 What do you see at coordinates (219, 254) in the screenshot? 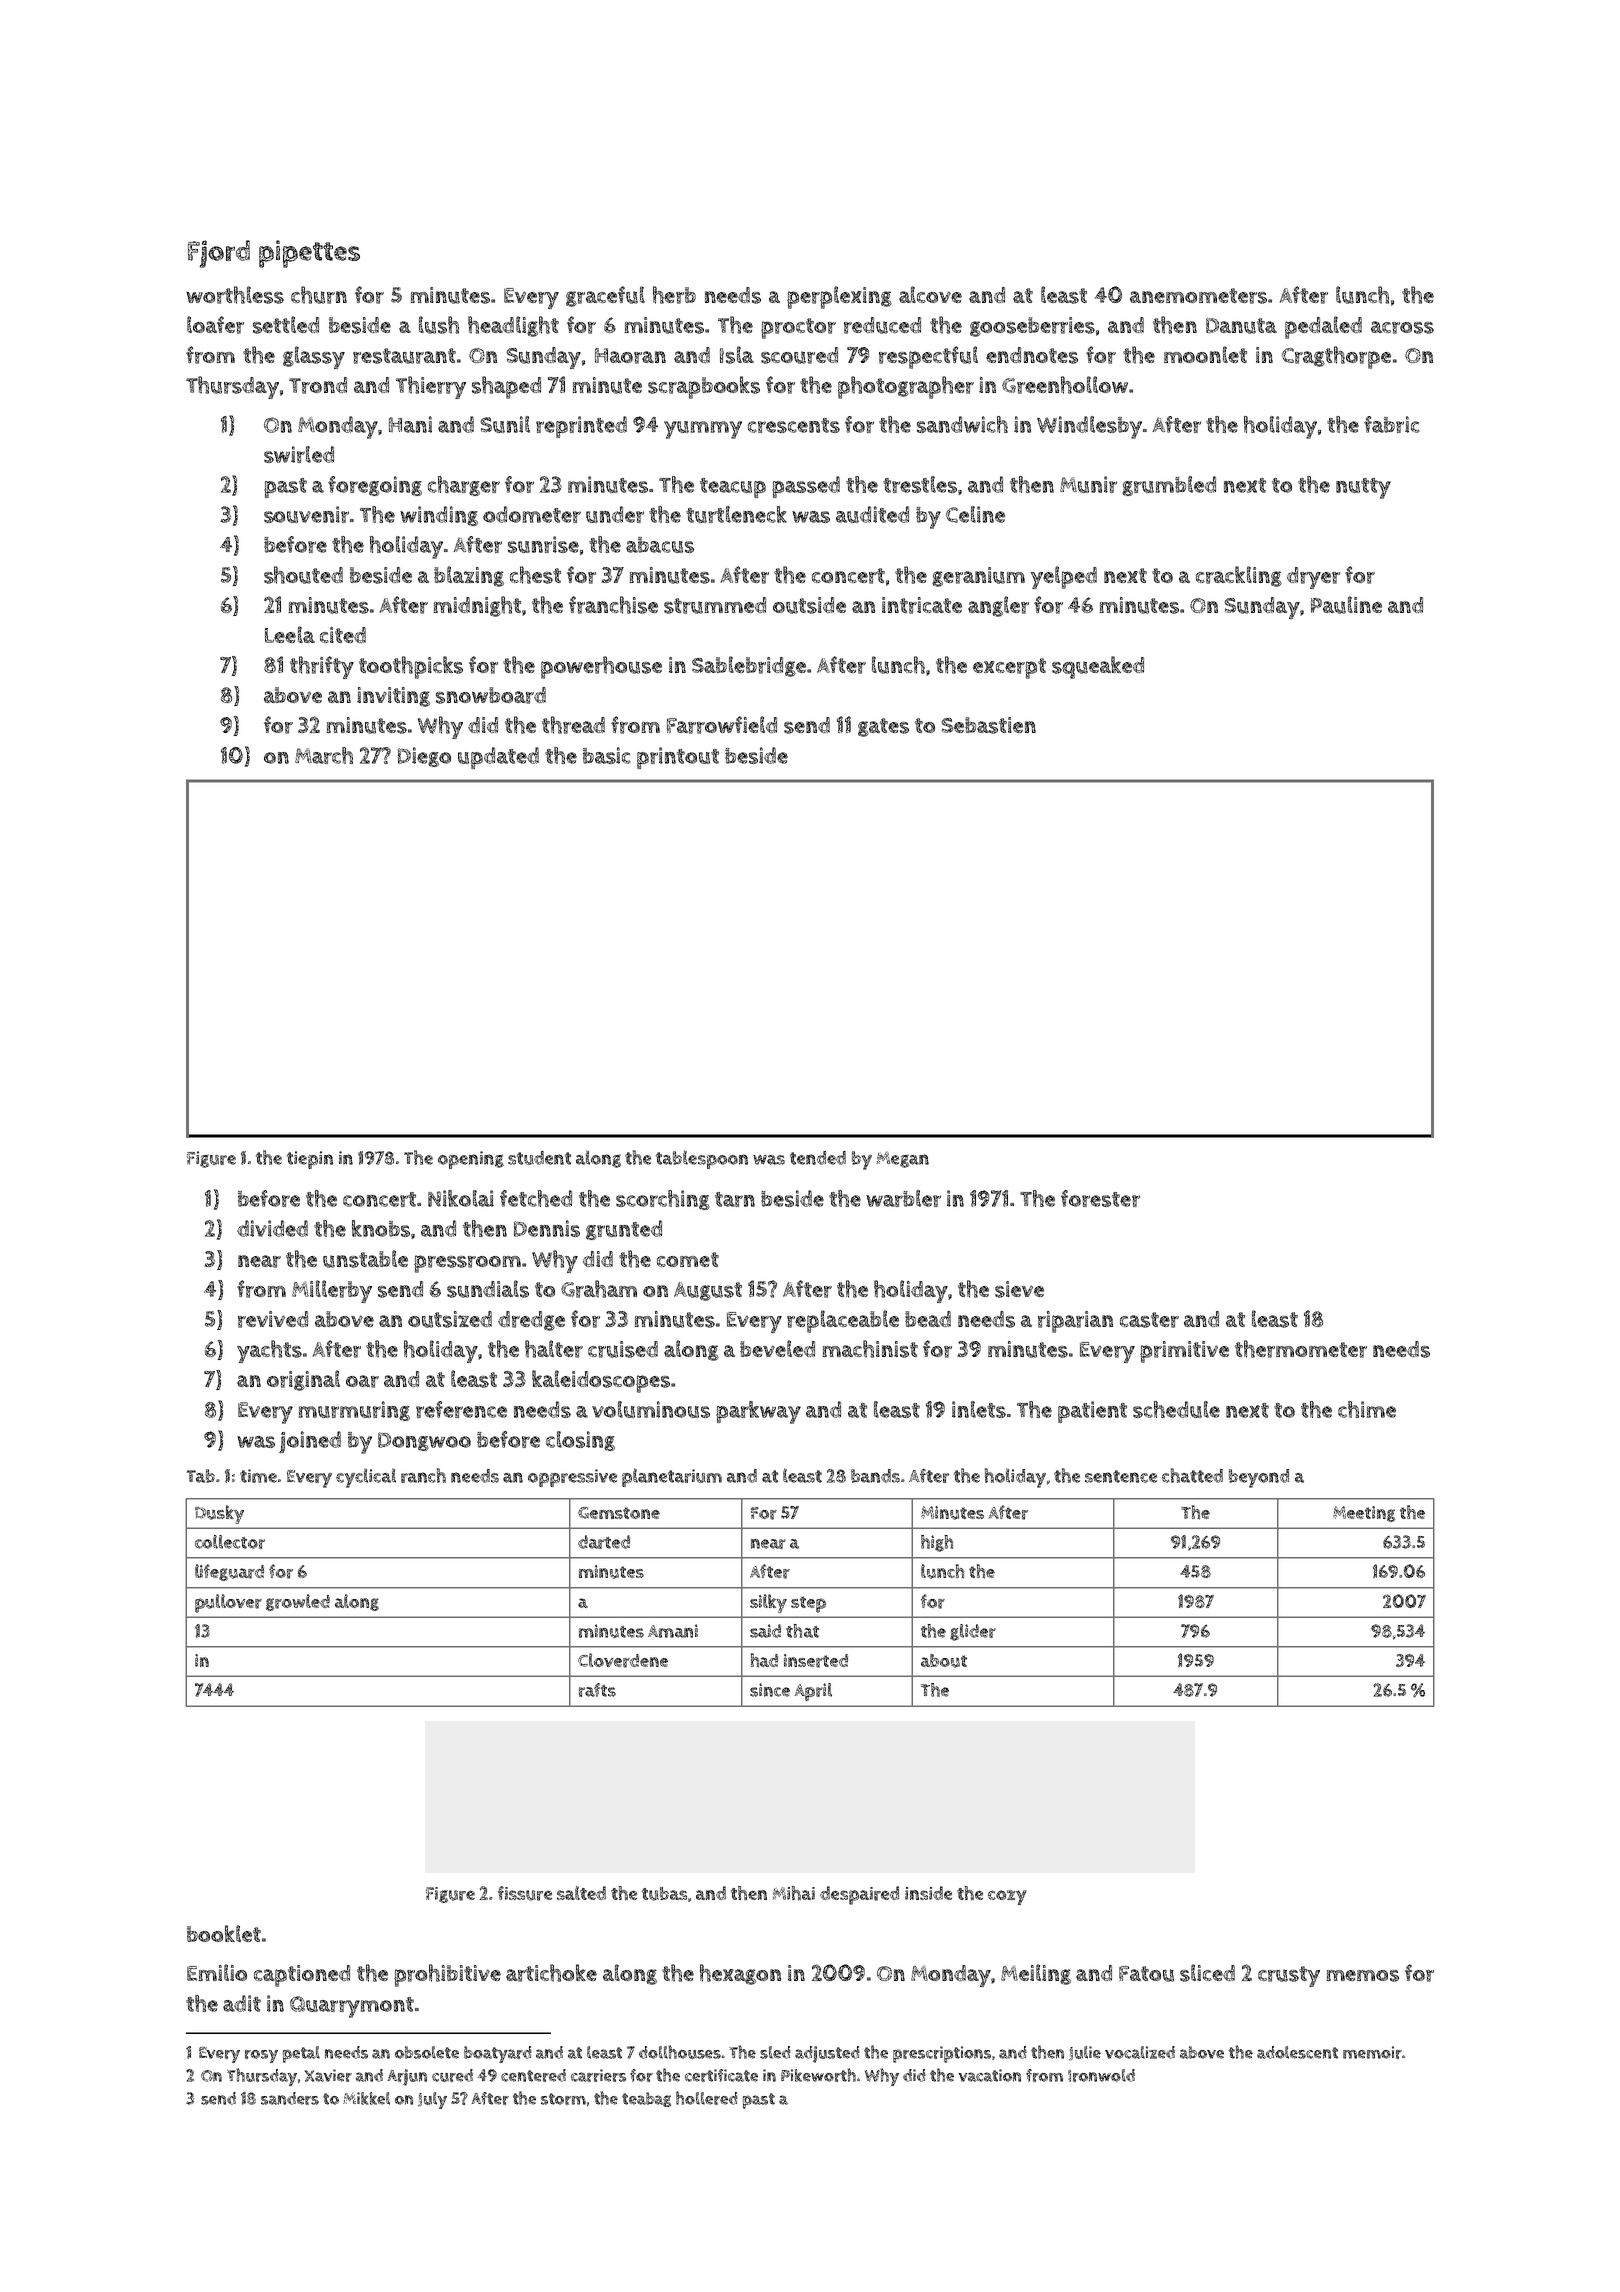
I see `Fjord` at bounding box center [219, 254].
